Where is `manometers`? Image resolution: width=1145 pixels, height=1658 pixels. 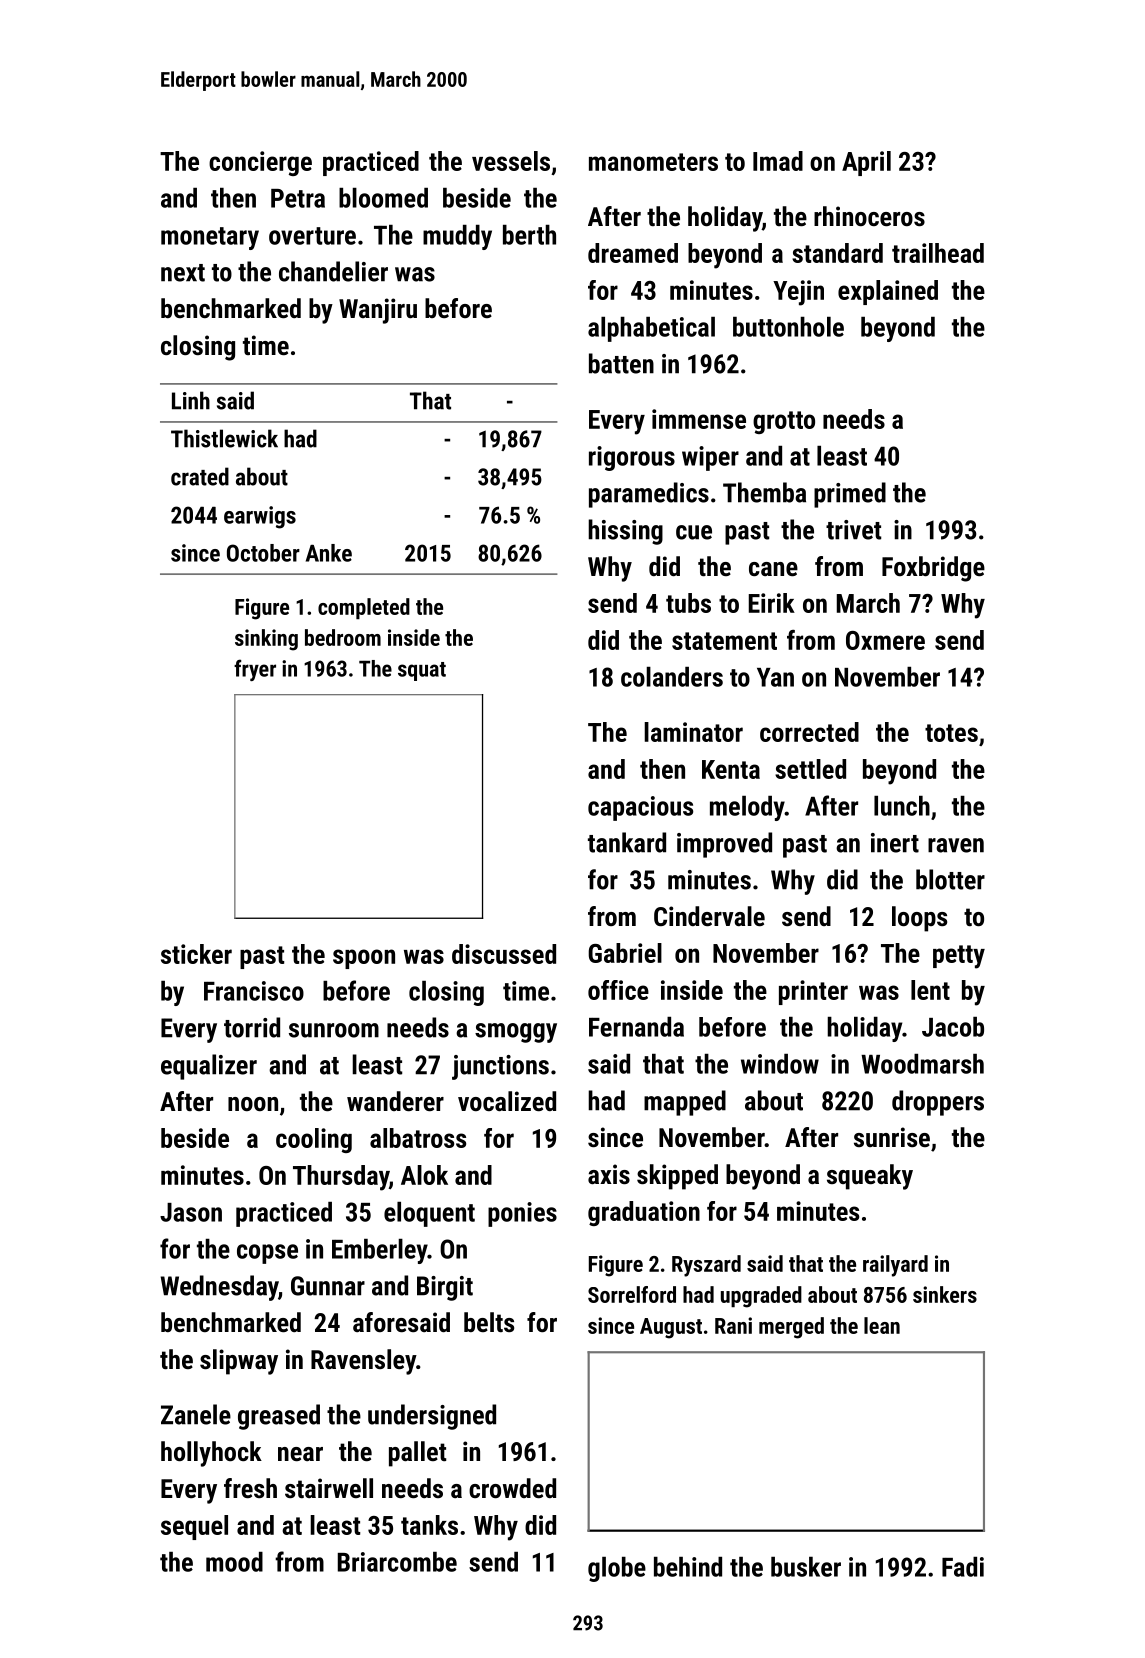 manometers is located at coordinates (653, 162).
